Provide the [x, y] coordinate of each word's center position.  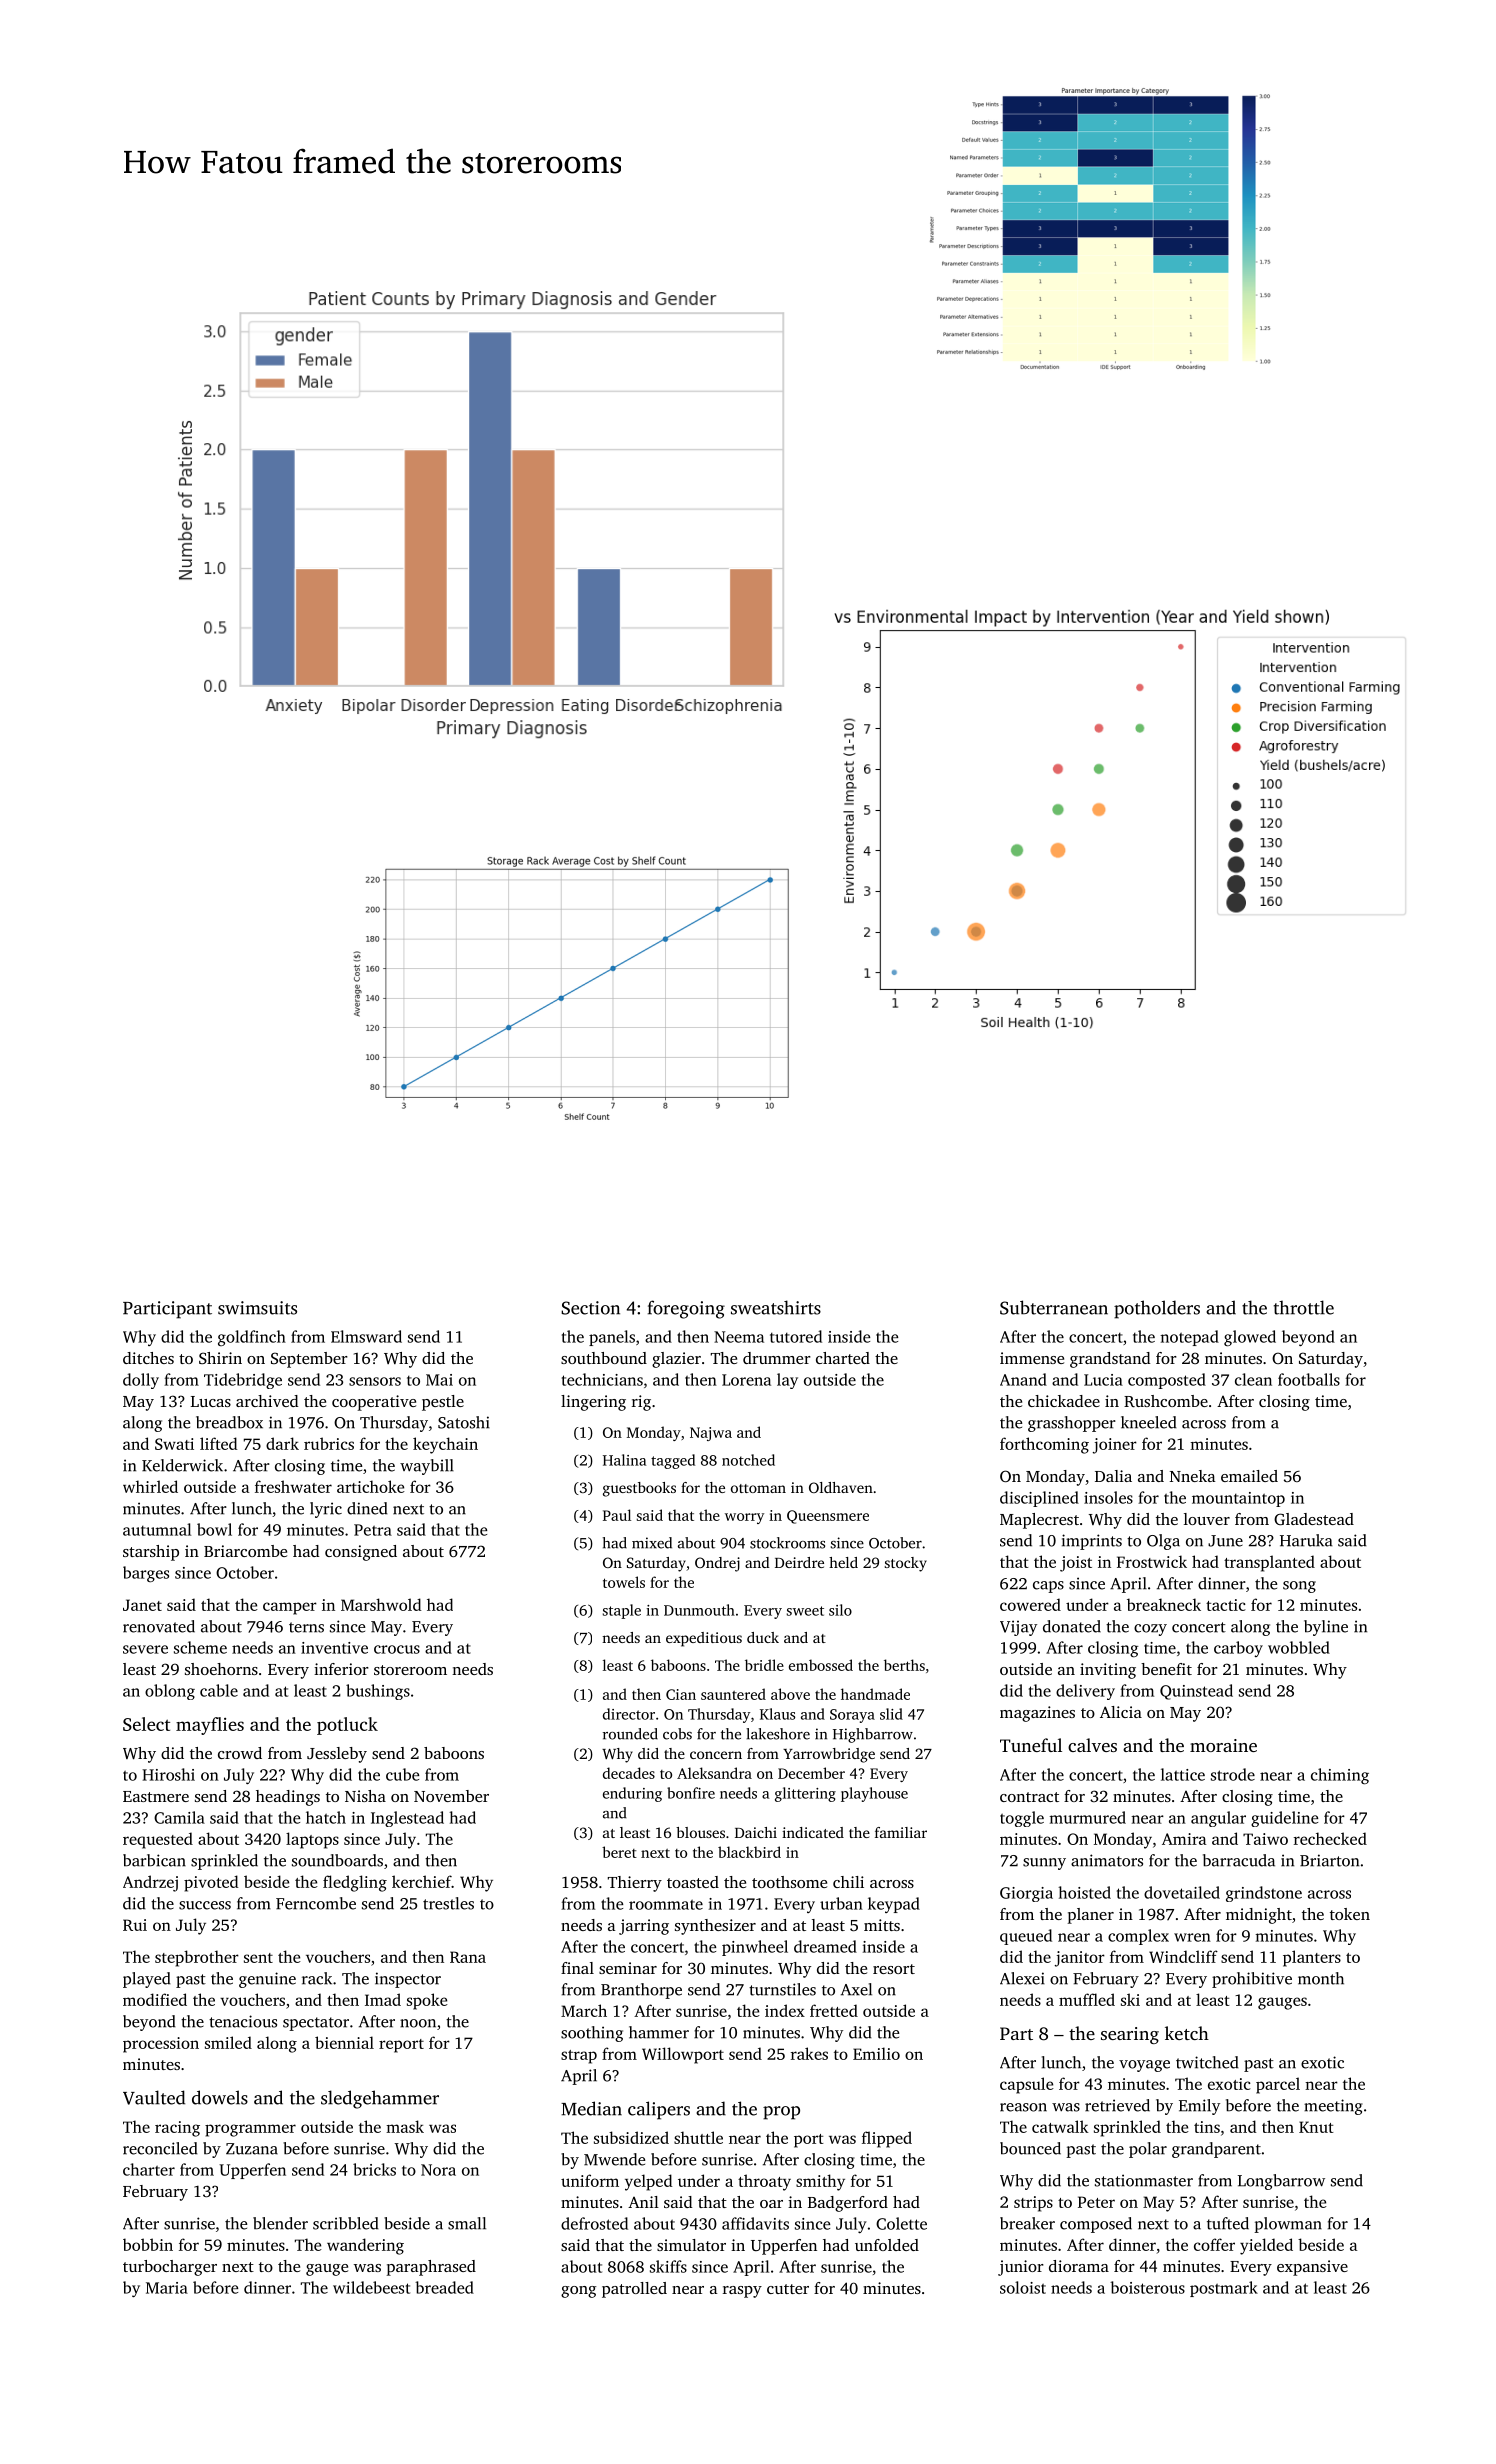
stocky [906, 1564]
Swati [174, 1444]
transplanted [1269, 1563]
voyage [1144, 2066]
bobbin [148, 2244]
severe [145, 1649]
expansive [1312, 2268]
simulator [691, 2245]
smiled [228, 2042]
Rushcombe [1166, 1401]
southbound [604, 1358]
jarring [644, 1927]
